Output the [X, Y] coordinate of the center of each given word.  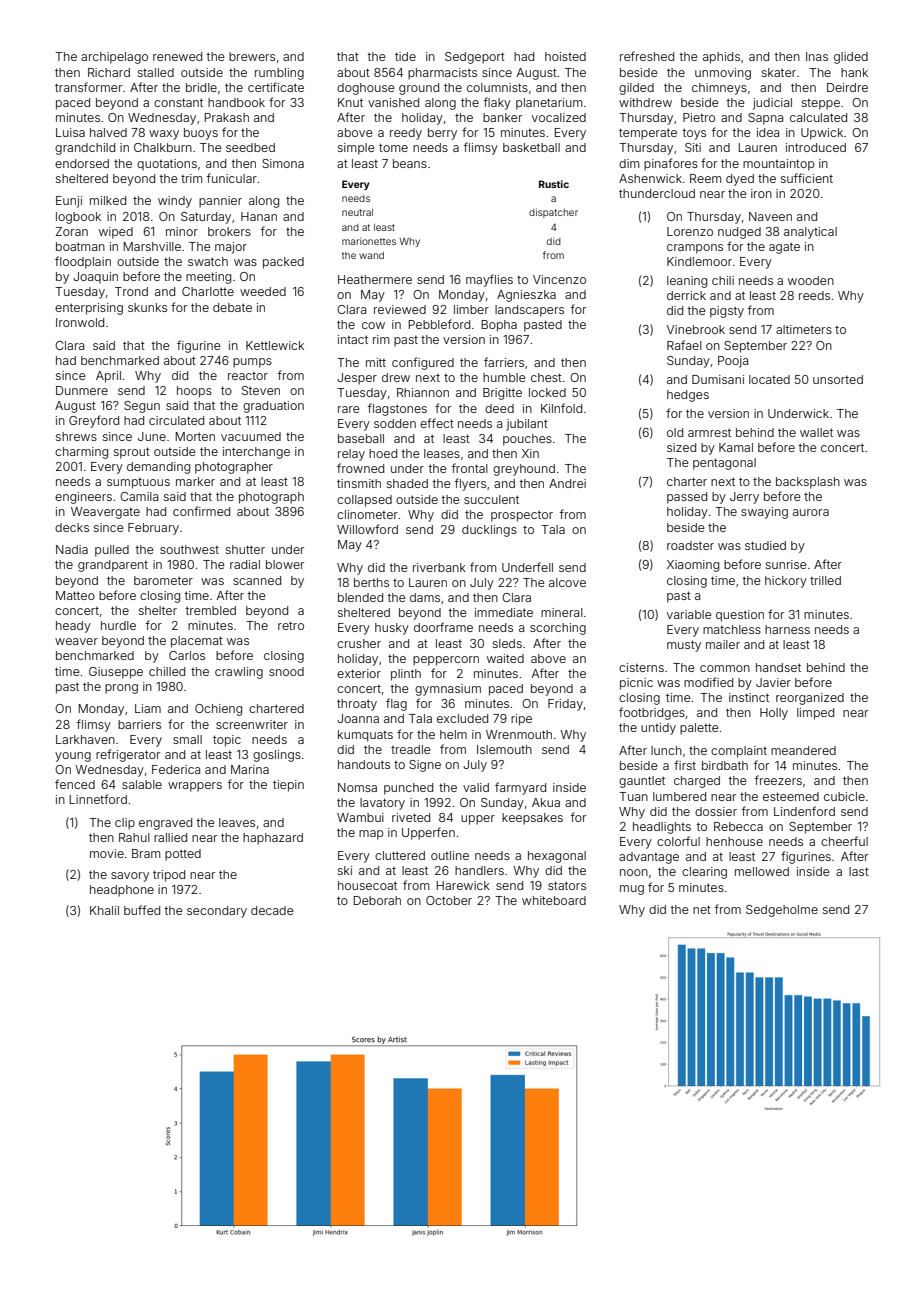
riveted [411, 817]
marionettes [369, 241]
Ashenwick [650, 178]
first [685, 765]
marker [195, 481]
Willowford [367, 529]
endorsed [82, 163]
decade [272, 910]
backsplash [808, 483]
